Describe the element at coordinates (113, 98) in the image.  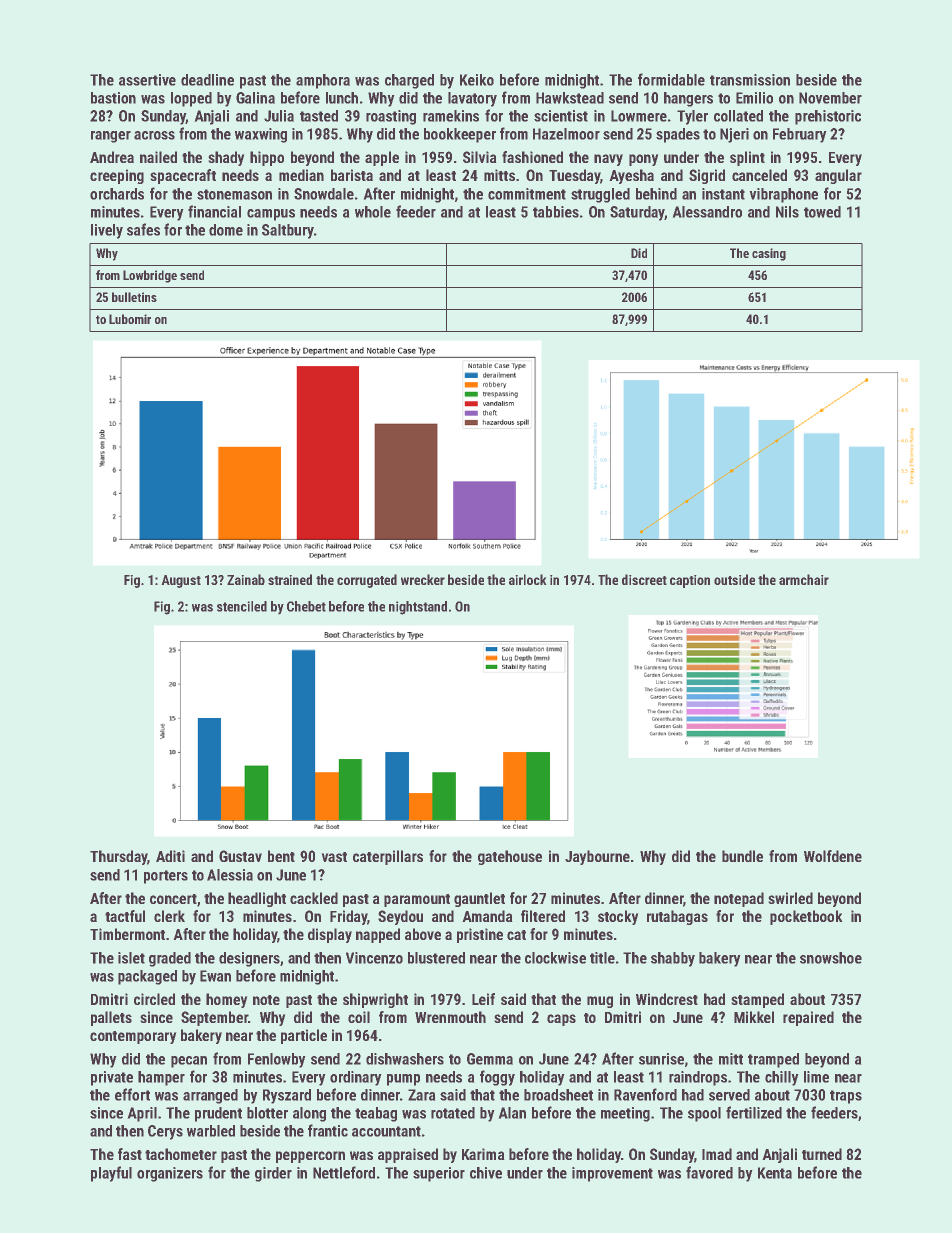
I see `bastion` at that location.
